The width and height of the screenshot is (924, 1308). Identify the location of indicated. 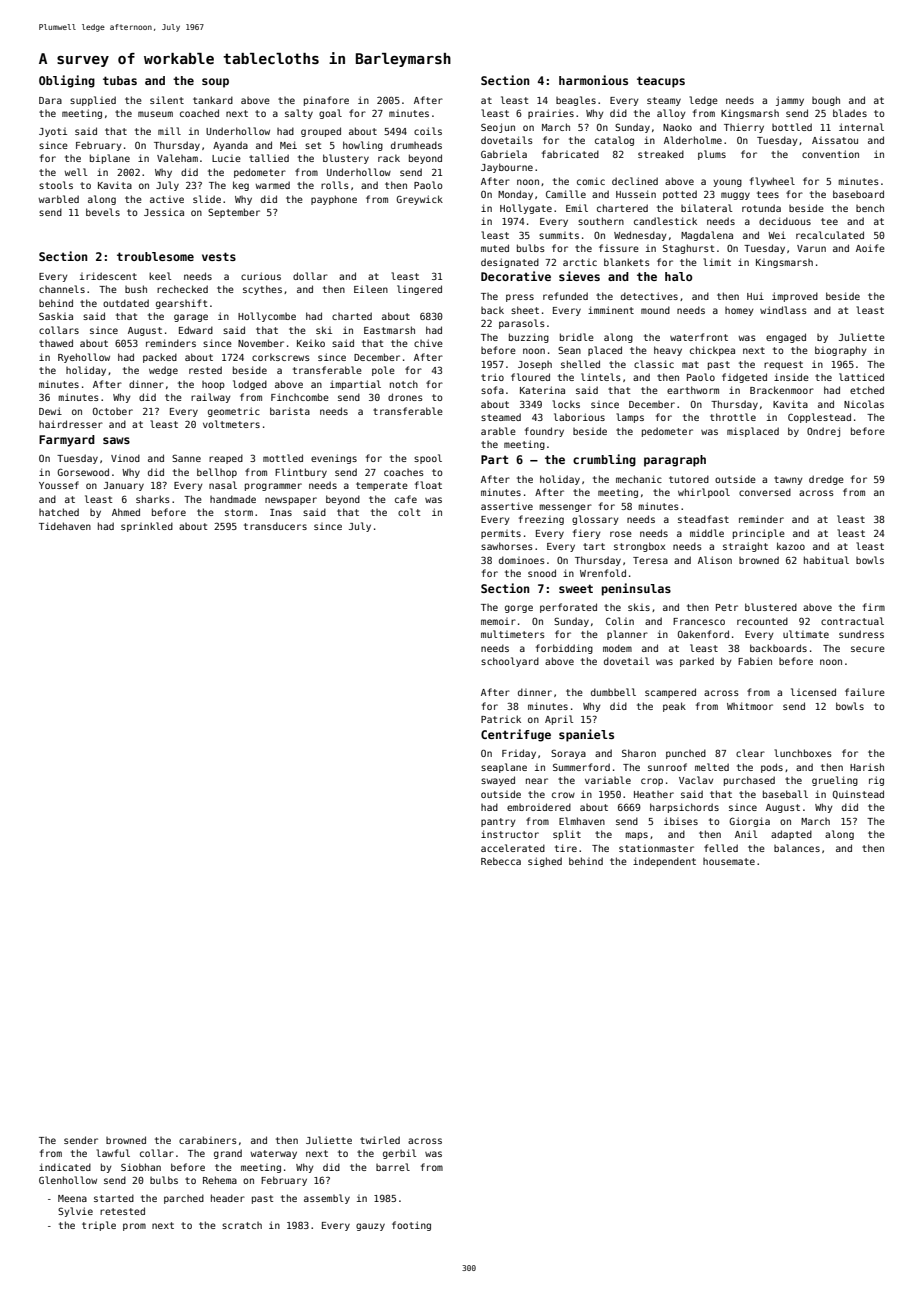
(65, 1167).
